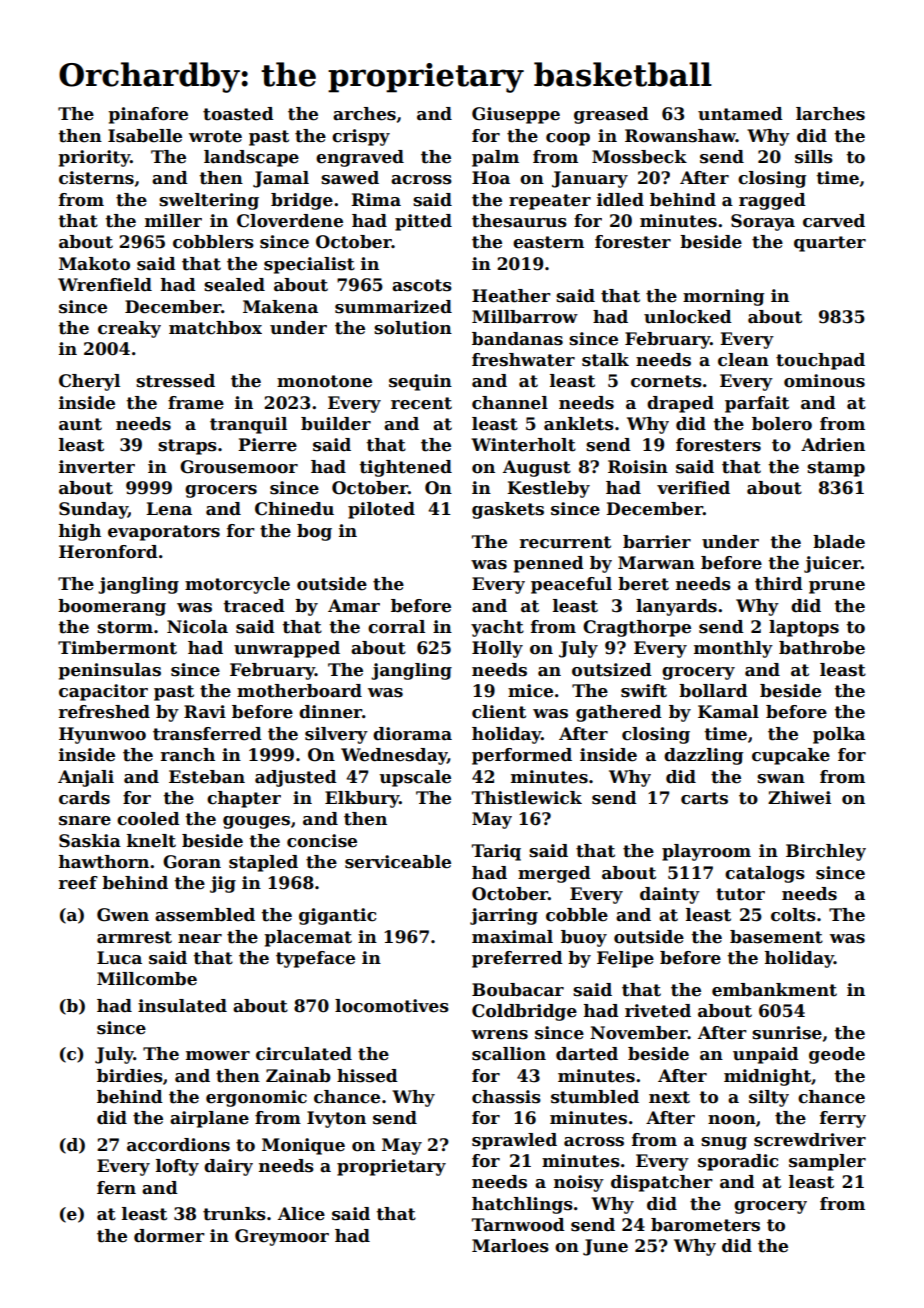  What do you see at coordinates (611, 115) in the screenshot?
I see `greased` at bounding box center [611, 115].
